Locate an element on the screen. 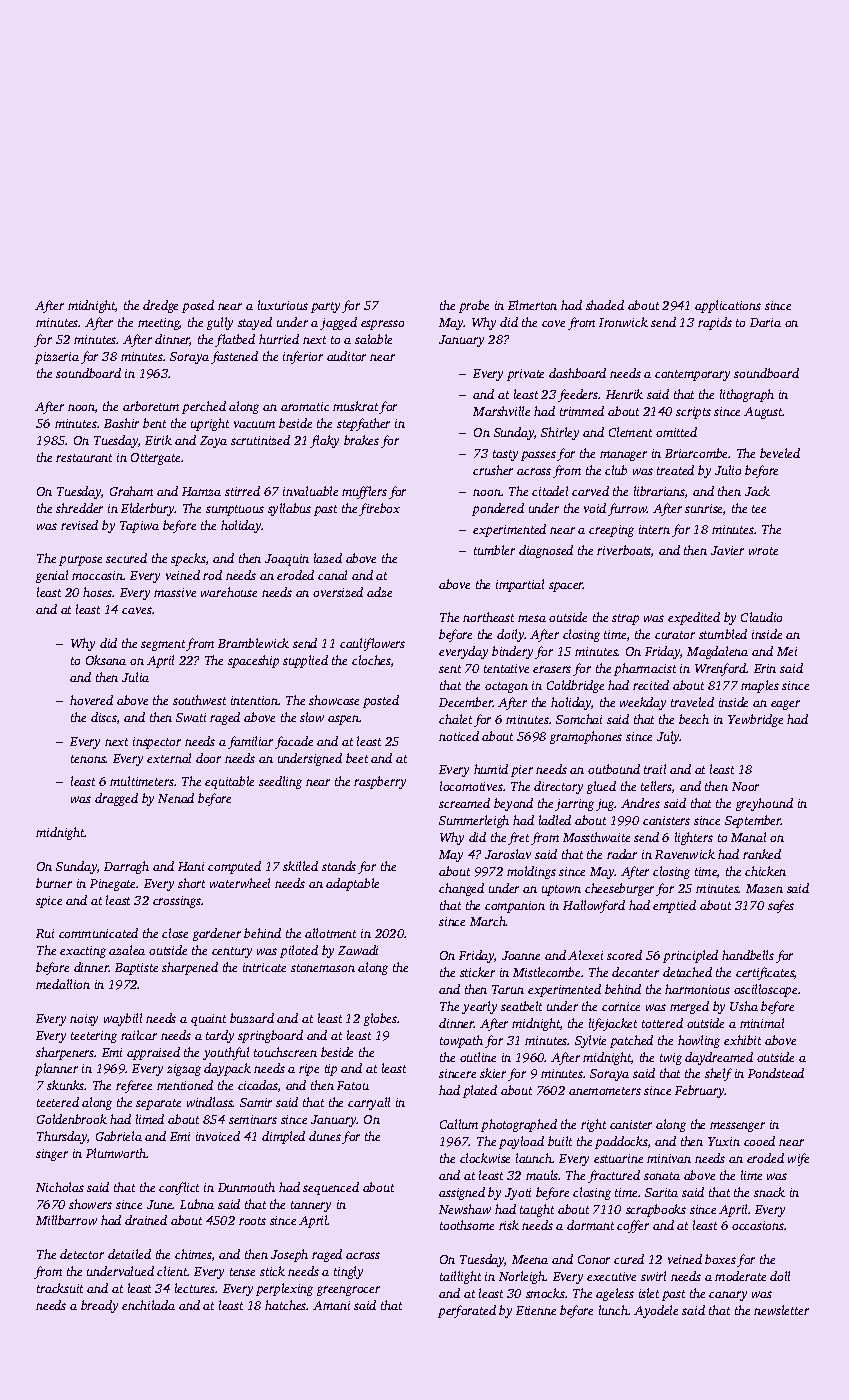  adze is located at coordinates (379, 592).
